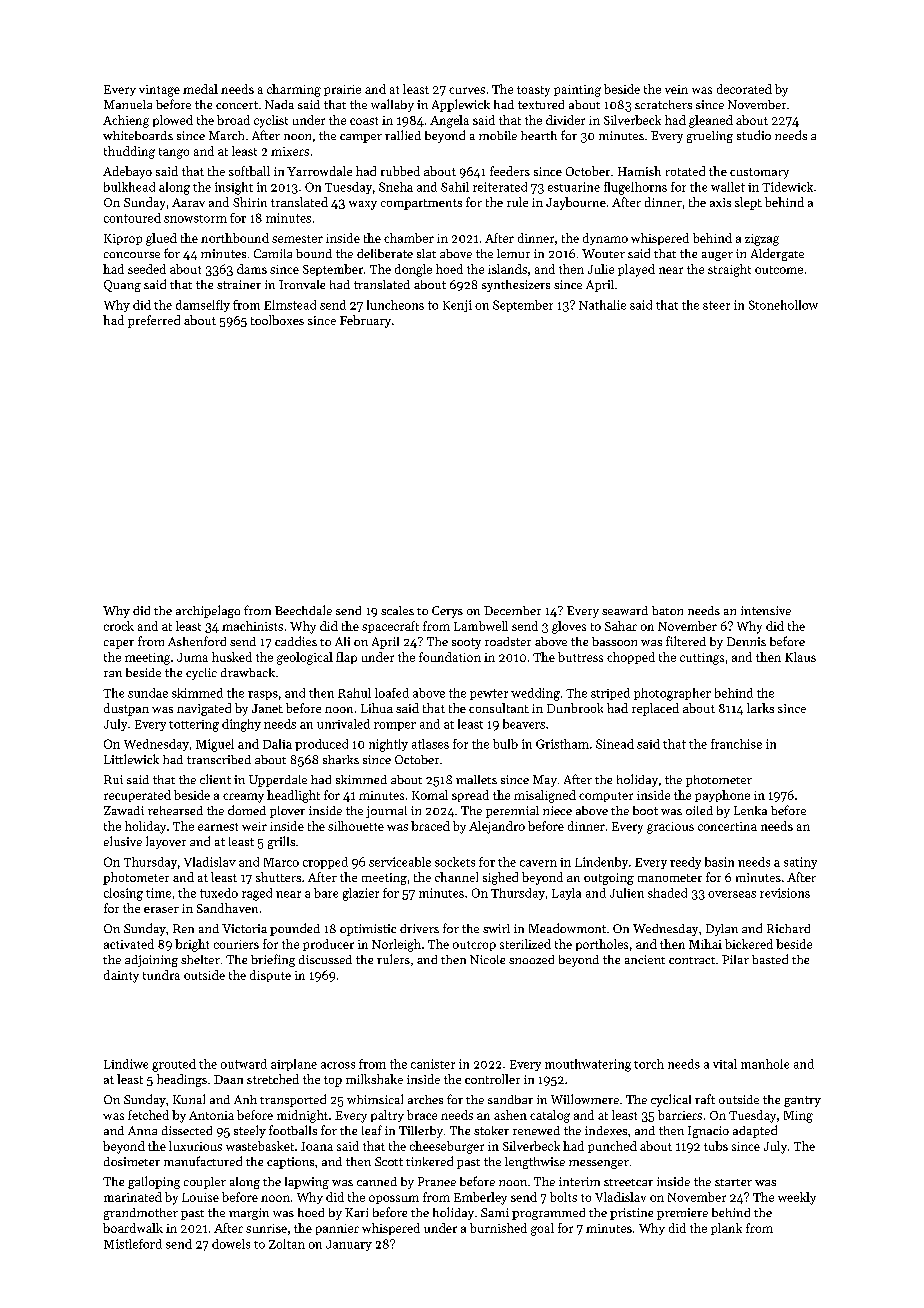 The height and width of the screenshot is (1308, 924). Describe the element at coordinates (785, 893) in the screenshot. I see `revisions` at that location.
